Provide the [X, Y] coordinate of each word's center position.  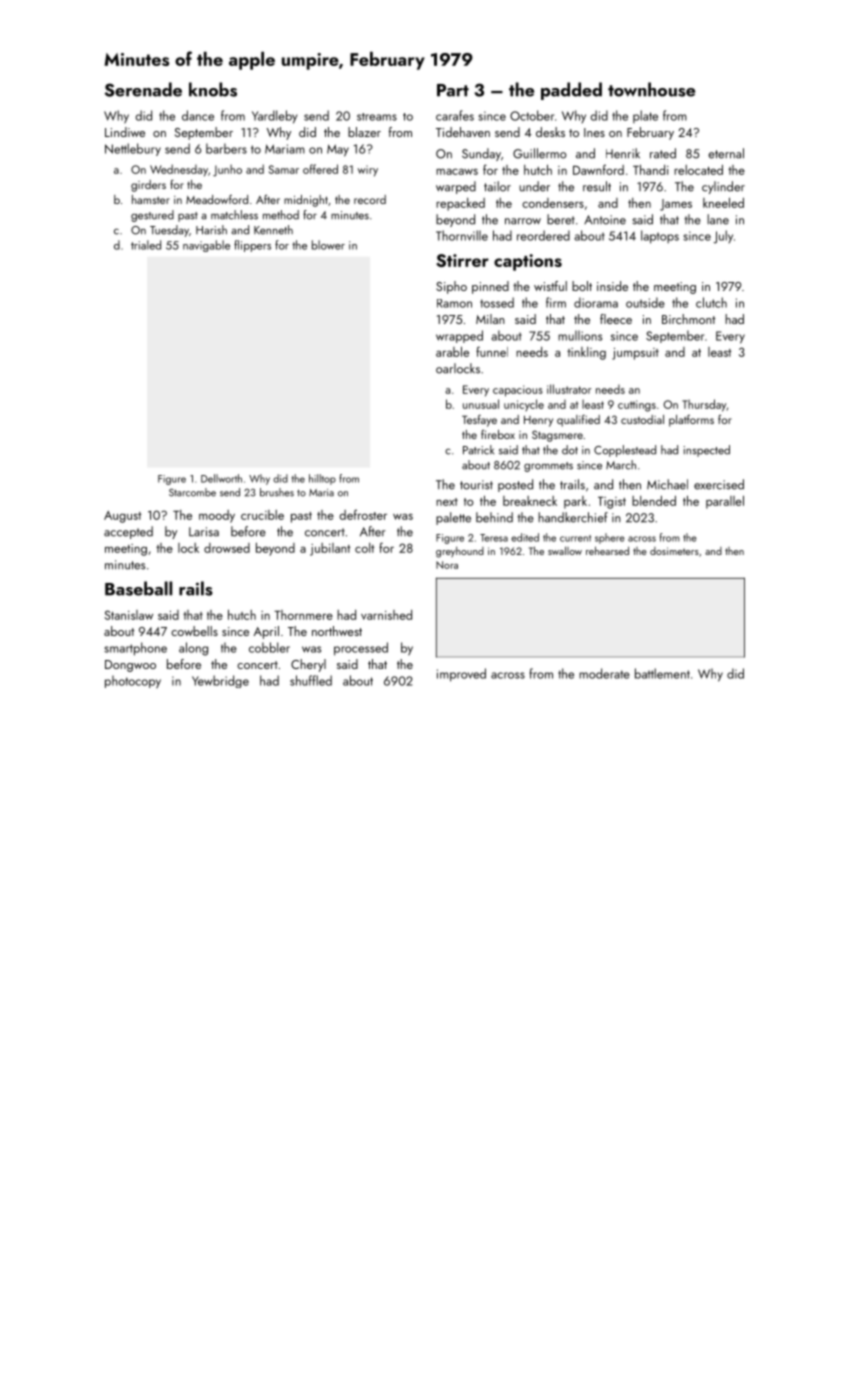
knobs [213, 89]
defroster [363, 514]
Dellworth [221, 478]
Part [453, 90]
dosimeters [674, 551]
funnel [492, 351]
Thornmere [303, 615]
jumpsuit [635, 354]
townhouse [651, 89]
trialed [146, 245]
